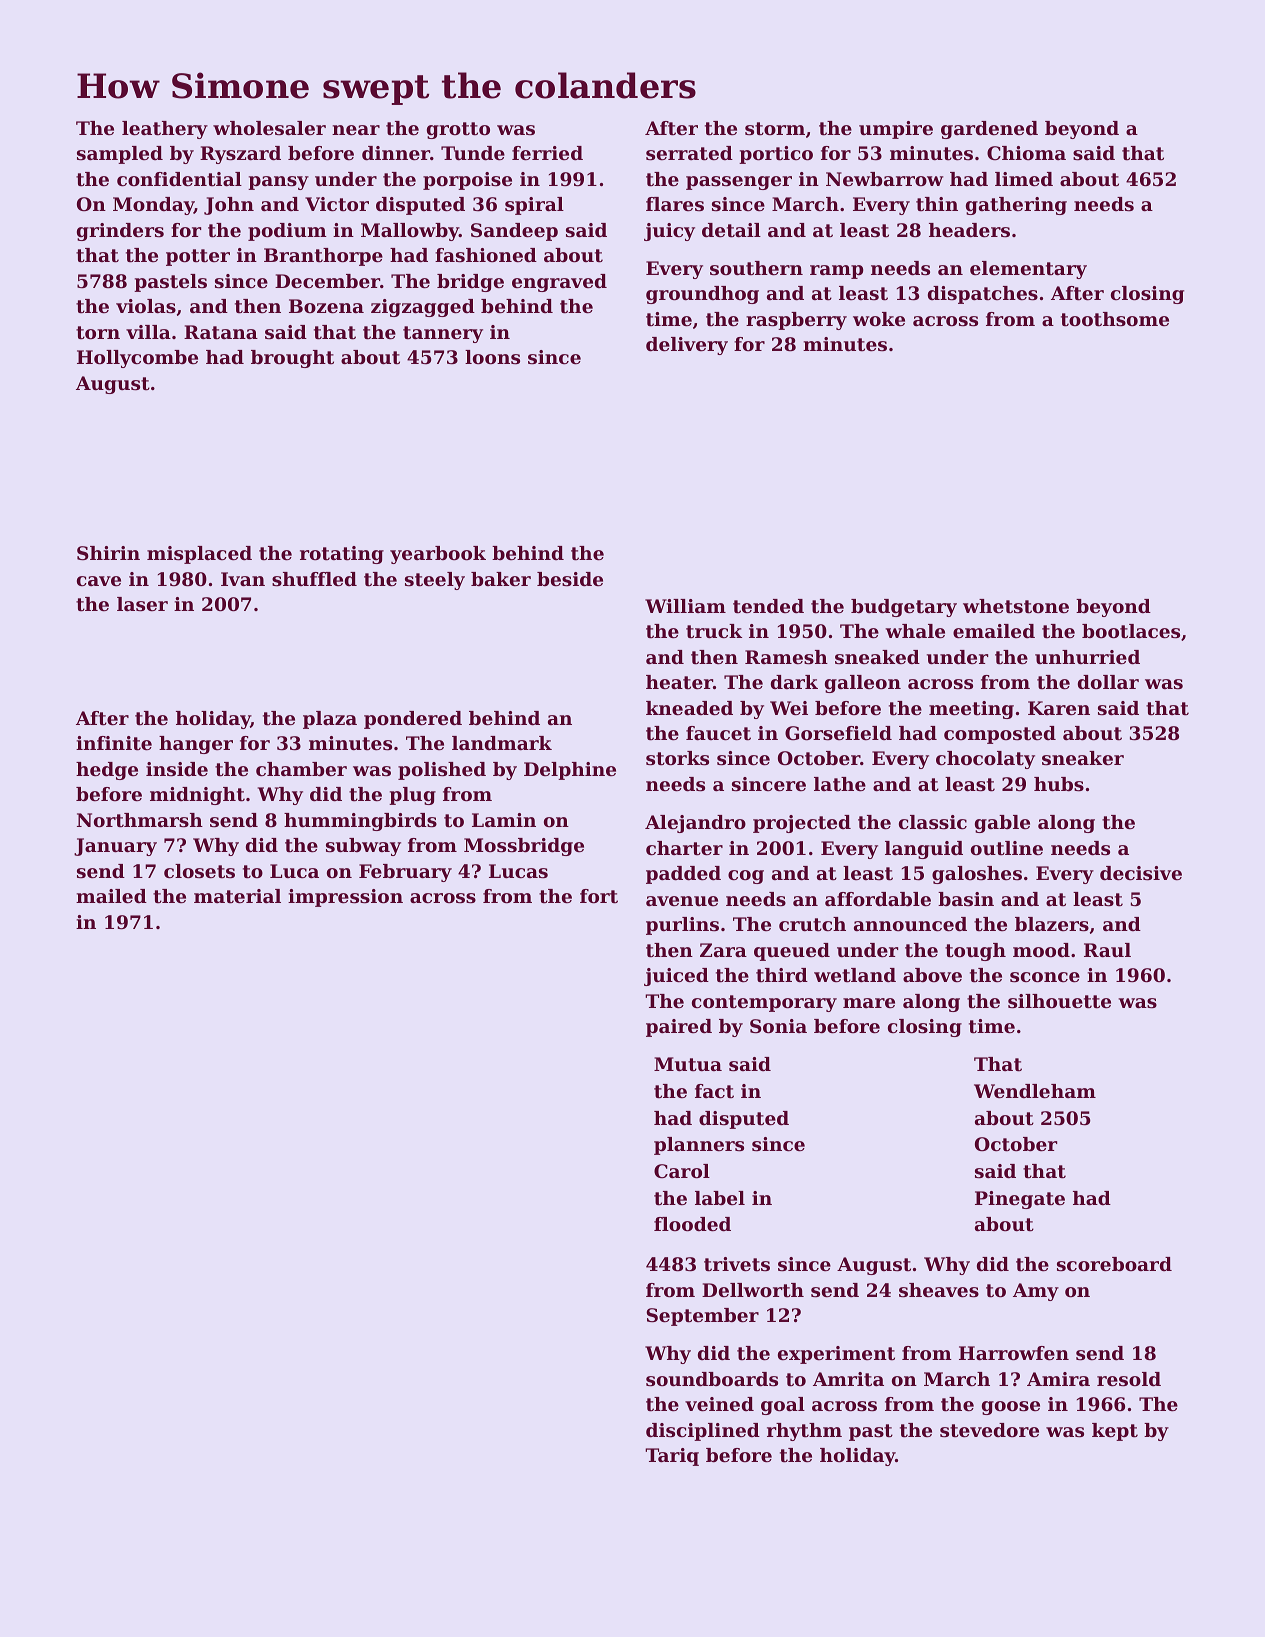 The width and height of the image is (1265, 1637). Describe the element at coordinates (1026, 153) in the image. I see `Chioma` at that location.
